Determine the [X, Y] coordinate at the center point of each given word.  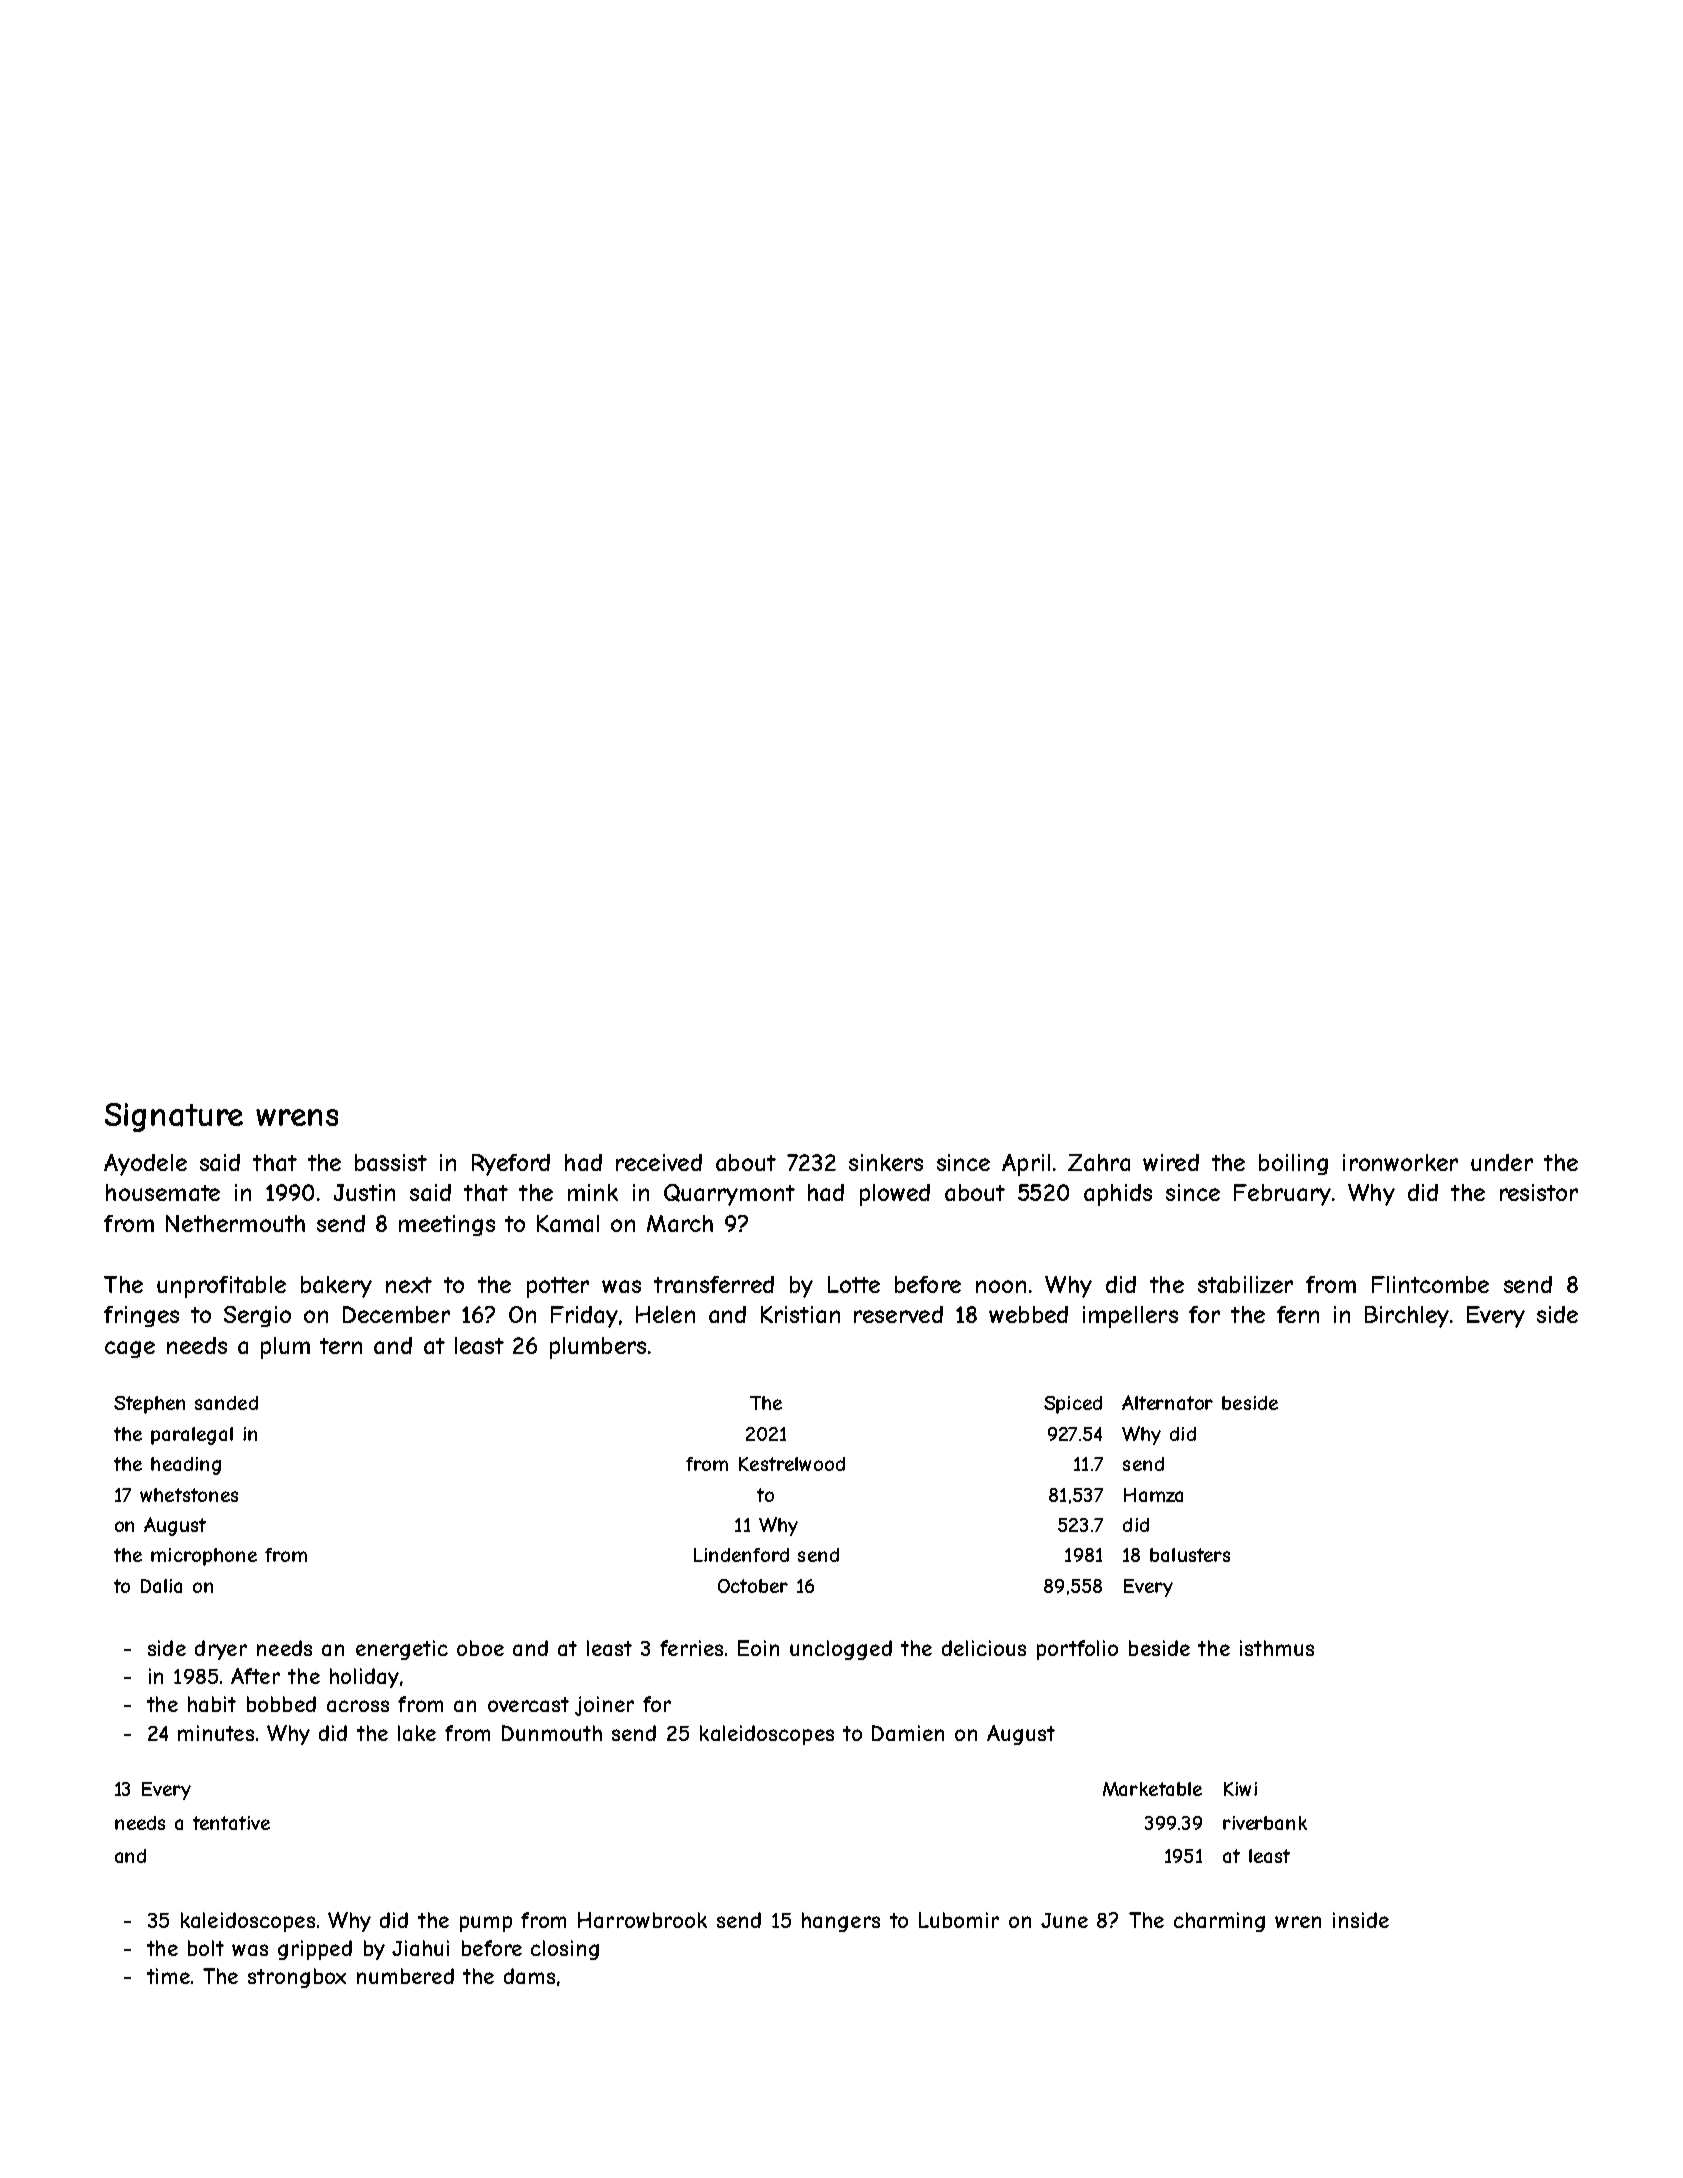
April [1026, 1165]
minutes [216, 1733]
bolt [206, 1948]
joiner [604, 1706]
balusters [1190, 1555]
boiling [1293, 1164]
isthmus [1277, 1648]
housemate [163, 1192]
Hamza [1153, 1495]
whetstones [189, 1495]
